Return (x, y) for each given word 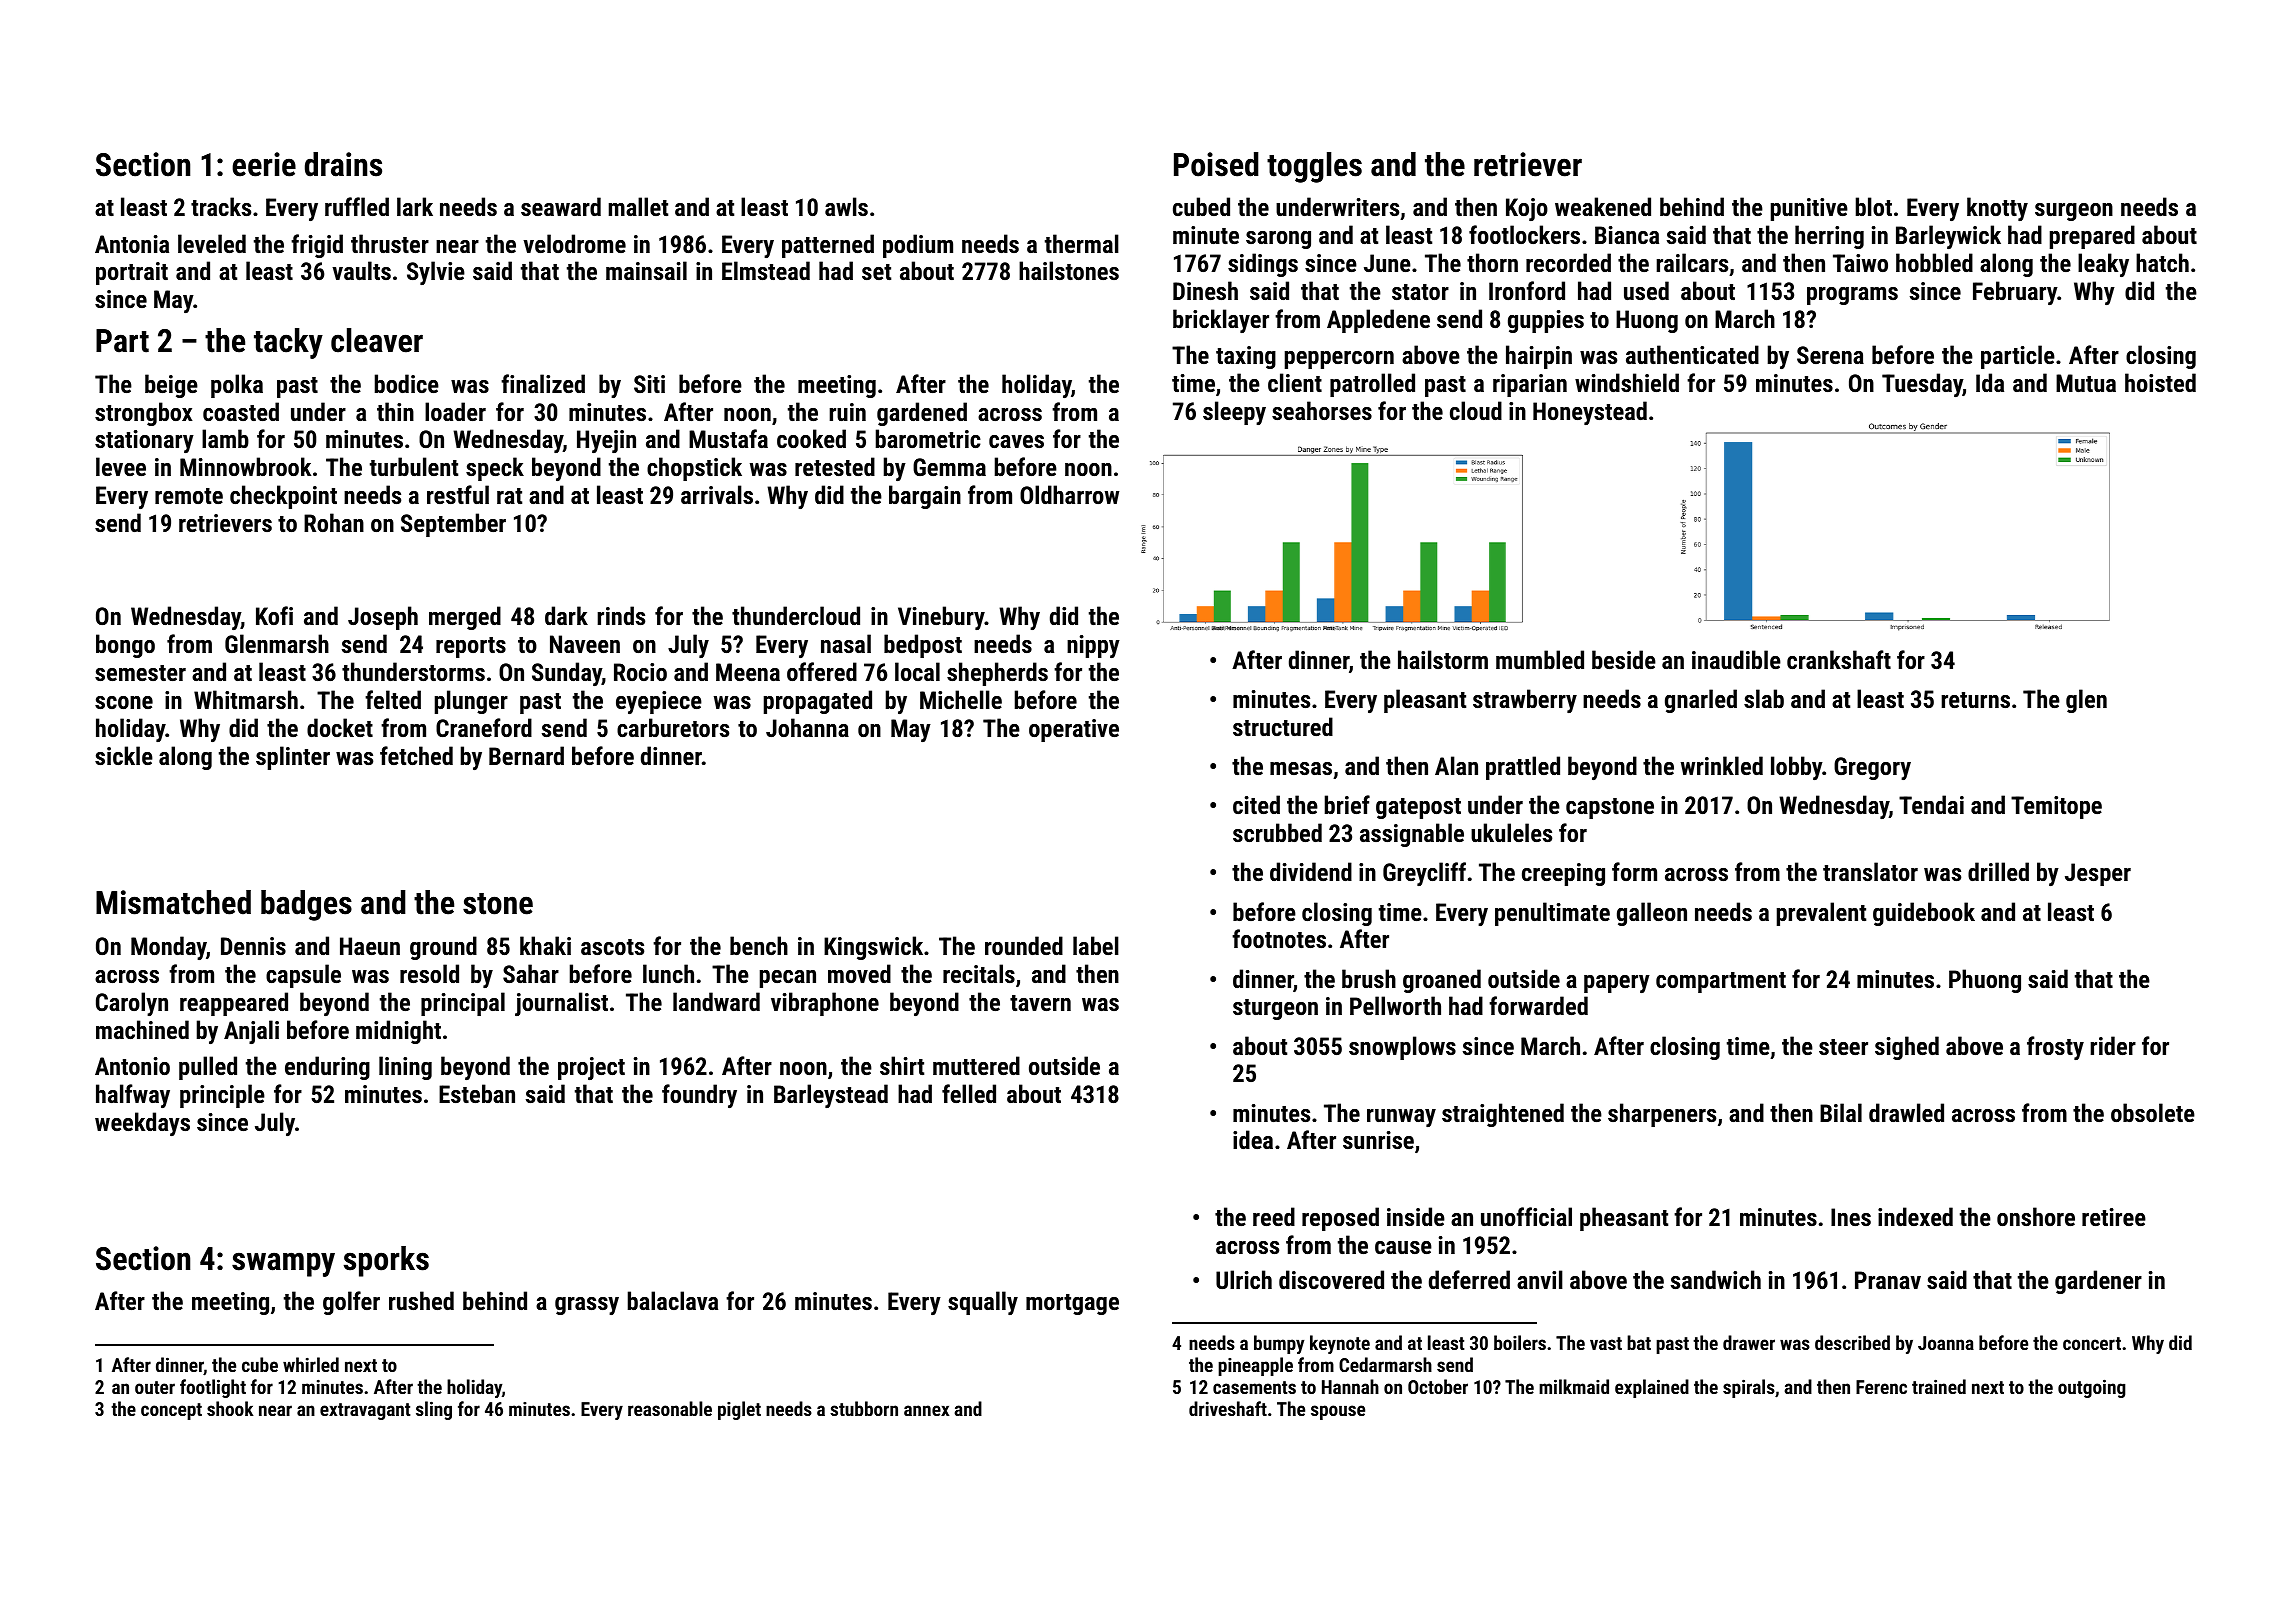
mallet (638, 206)
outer (155, 1387)
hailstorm (1443, 659)
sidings (1263, 265)
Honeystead (1590, 413)
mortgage (1072, 1304)
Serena (1830, 355)
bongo (125, 646)
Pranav (1888, 1280)
